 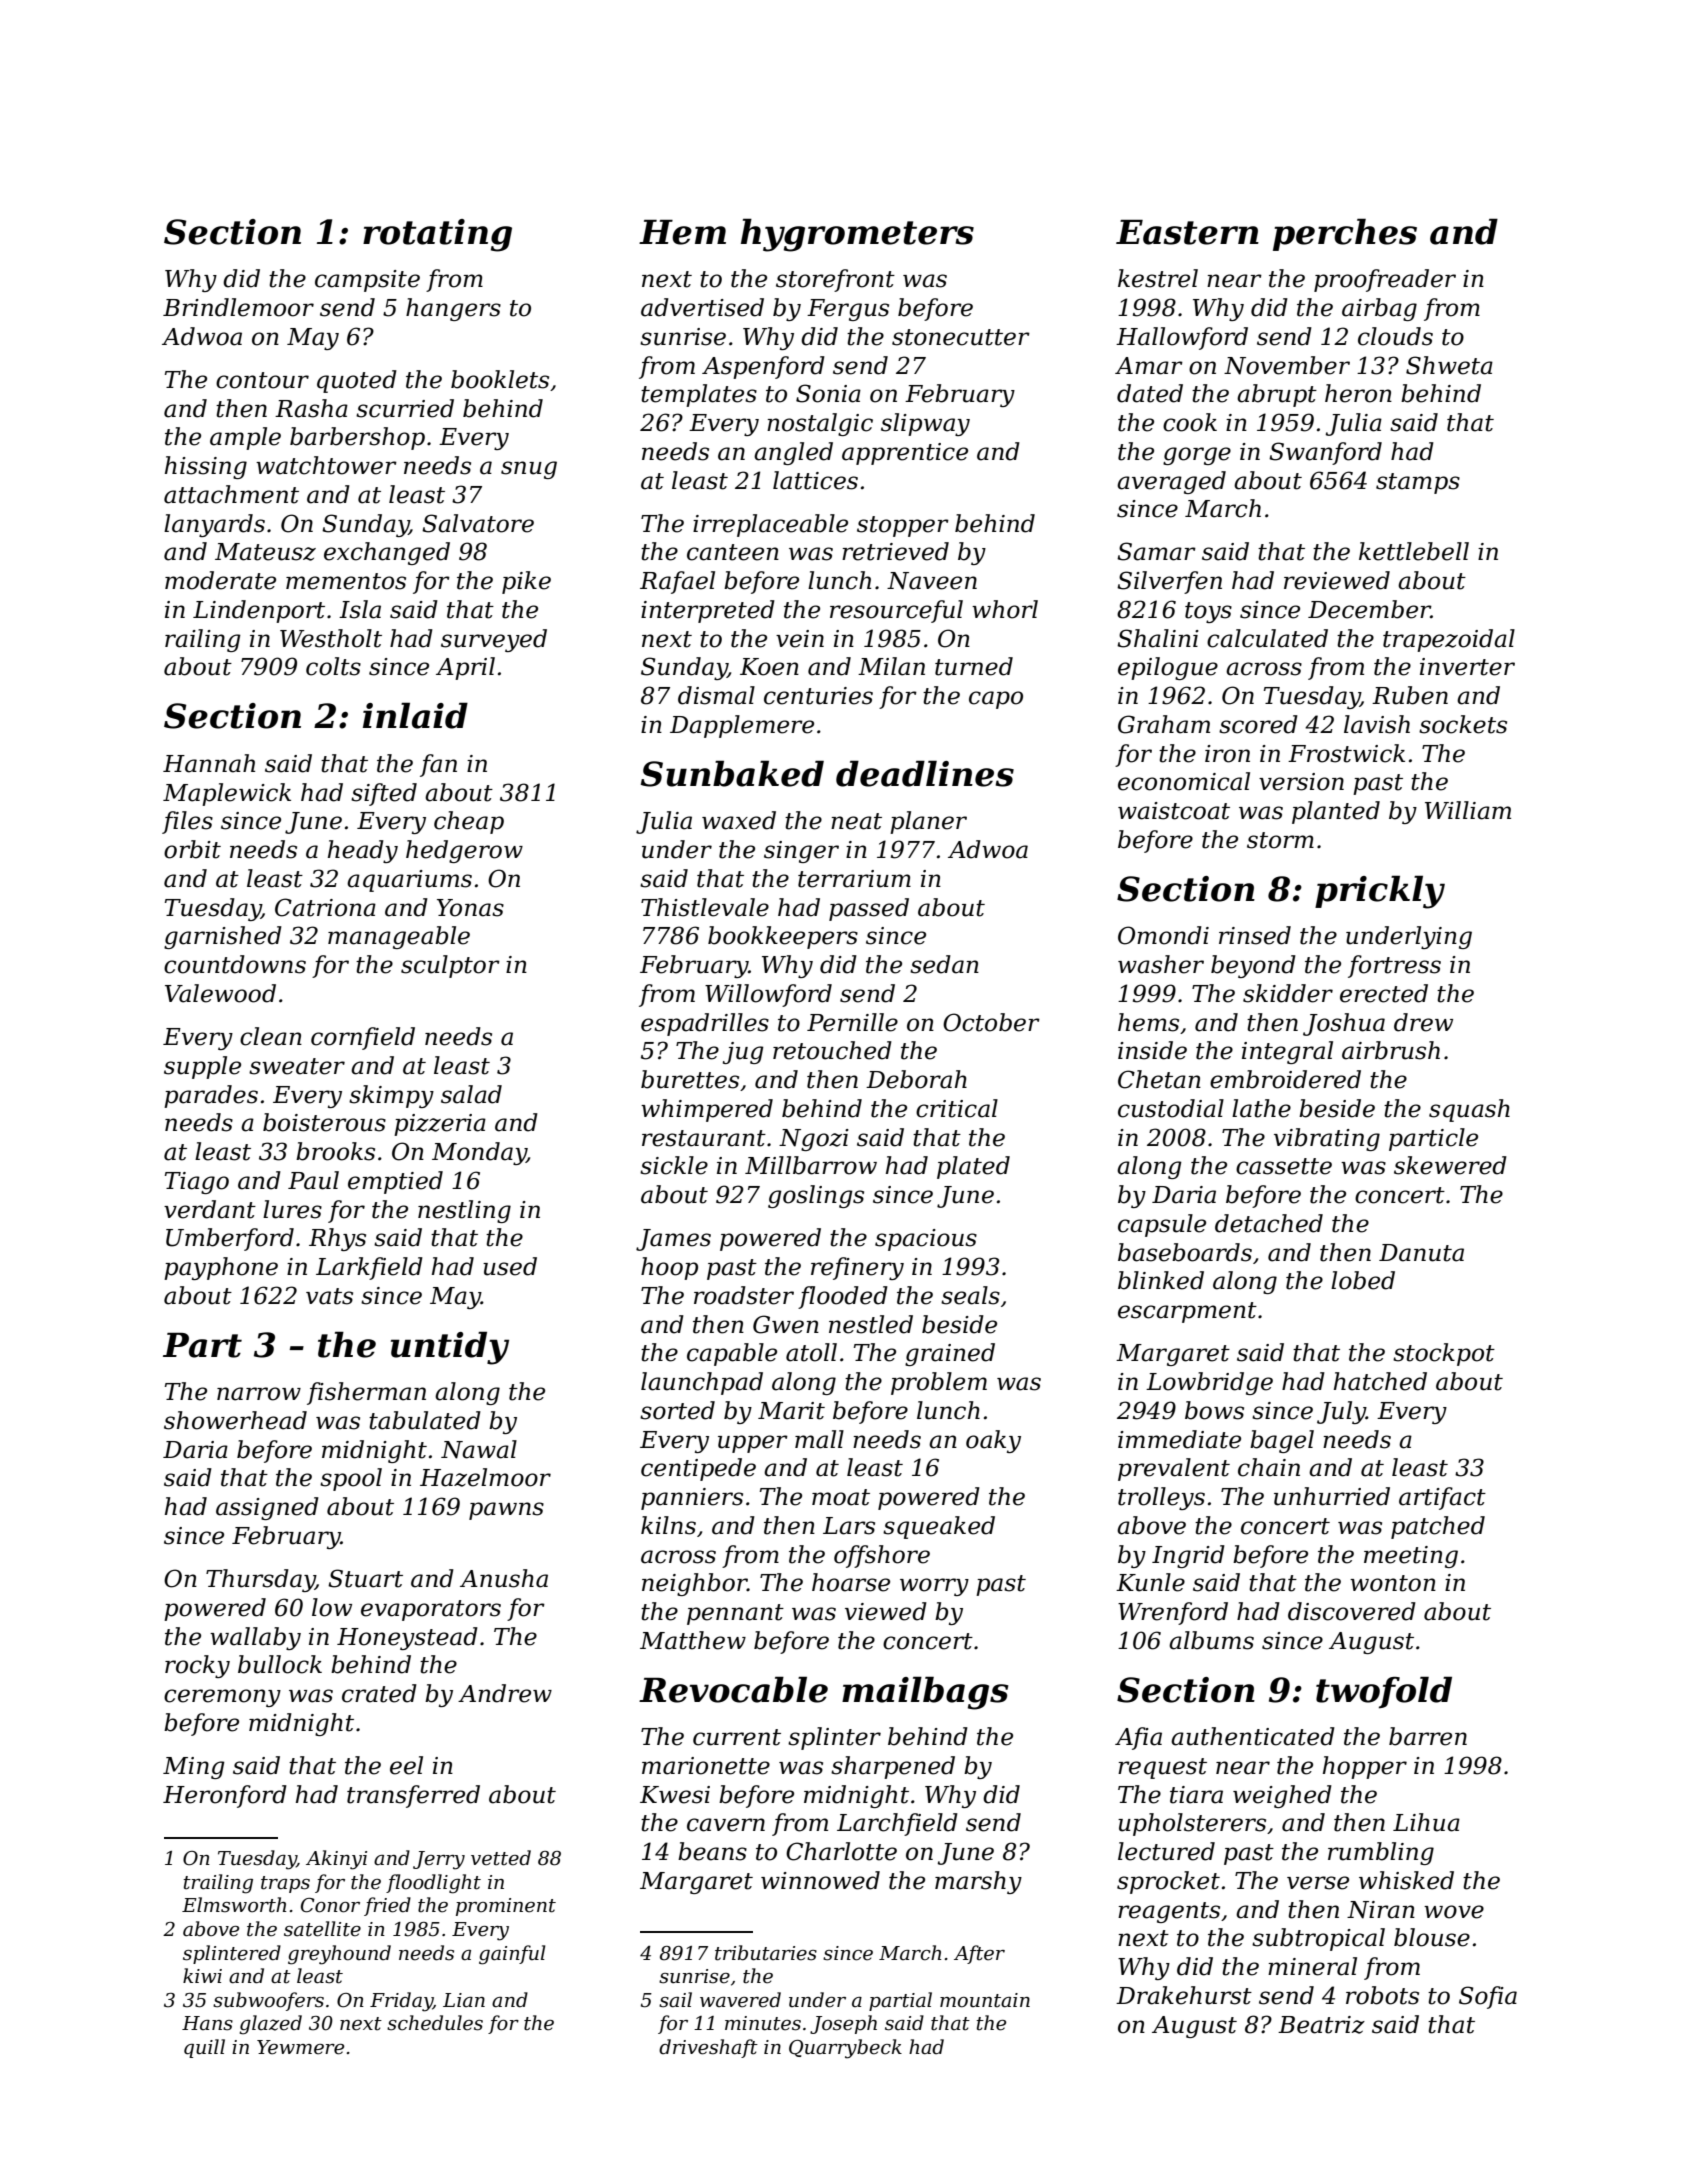 What do you see at coordinates (708, 2048) in the page?
I see `driveshaft` at bounding box center [708, 2048].
